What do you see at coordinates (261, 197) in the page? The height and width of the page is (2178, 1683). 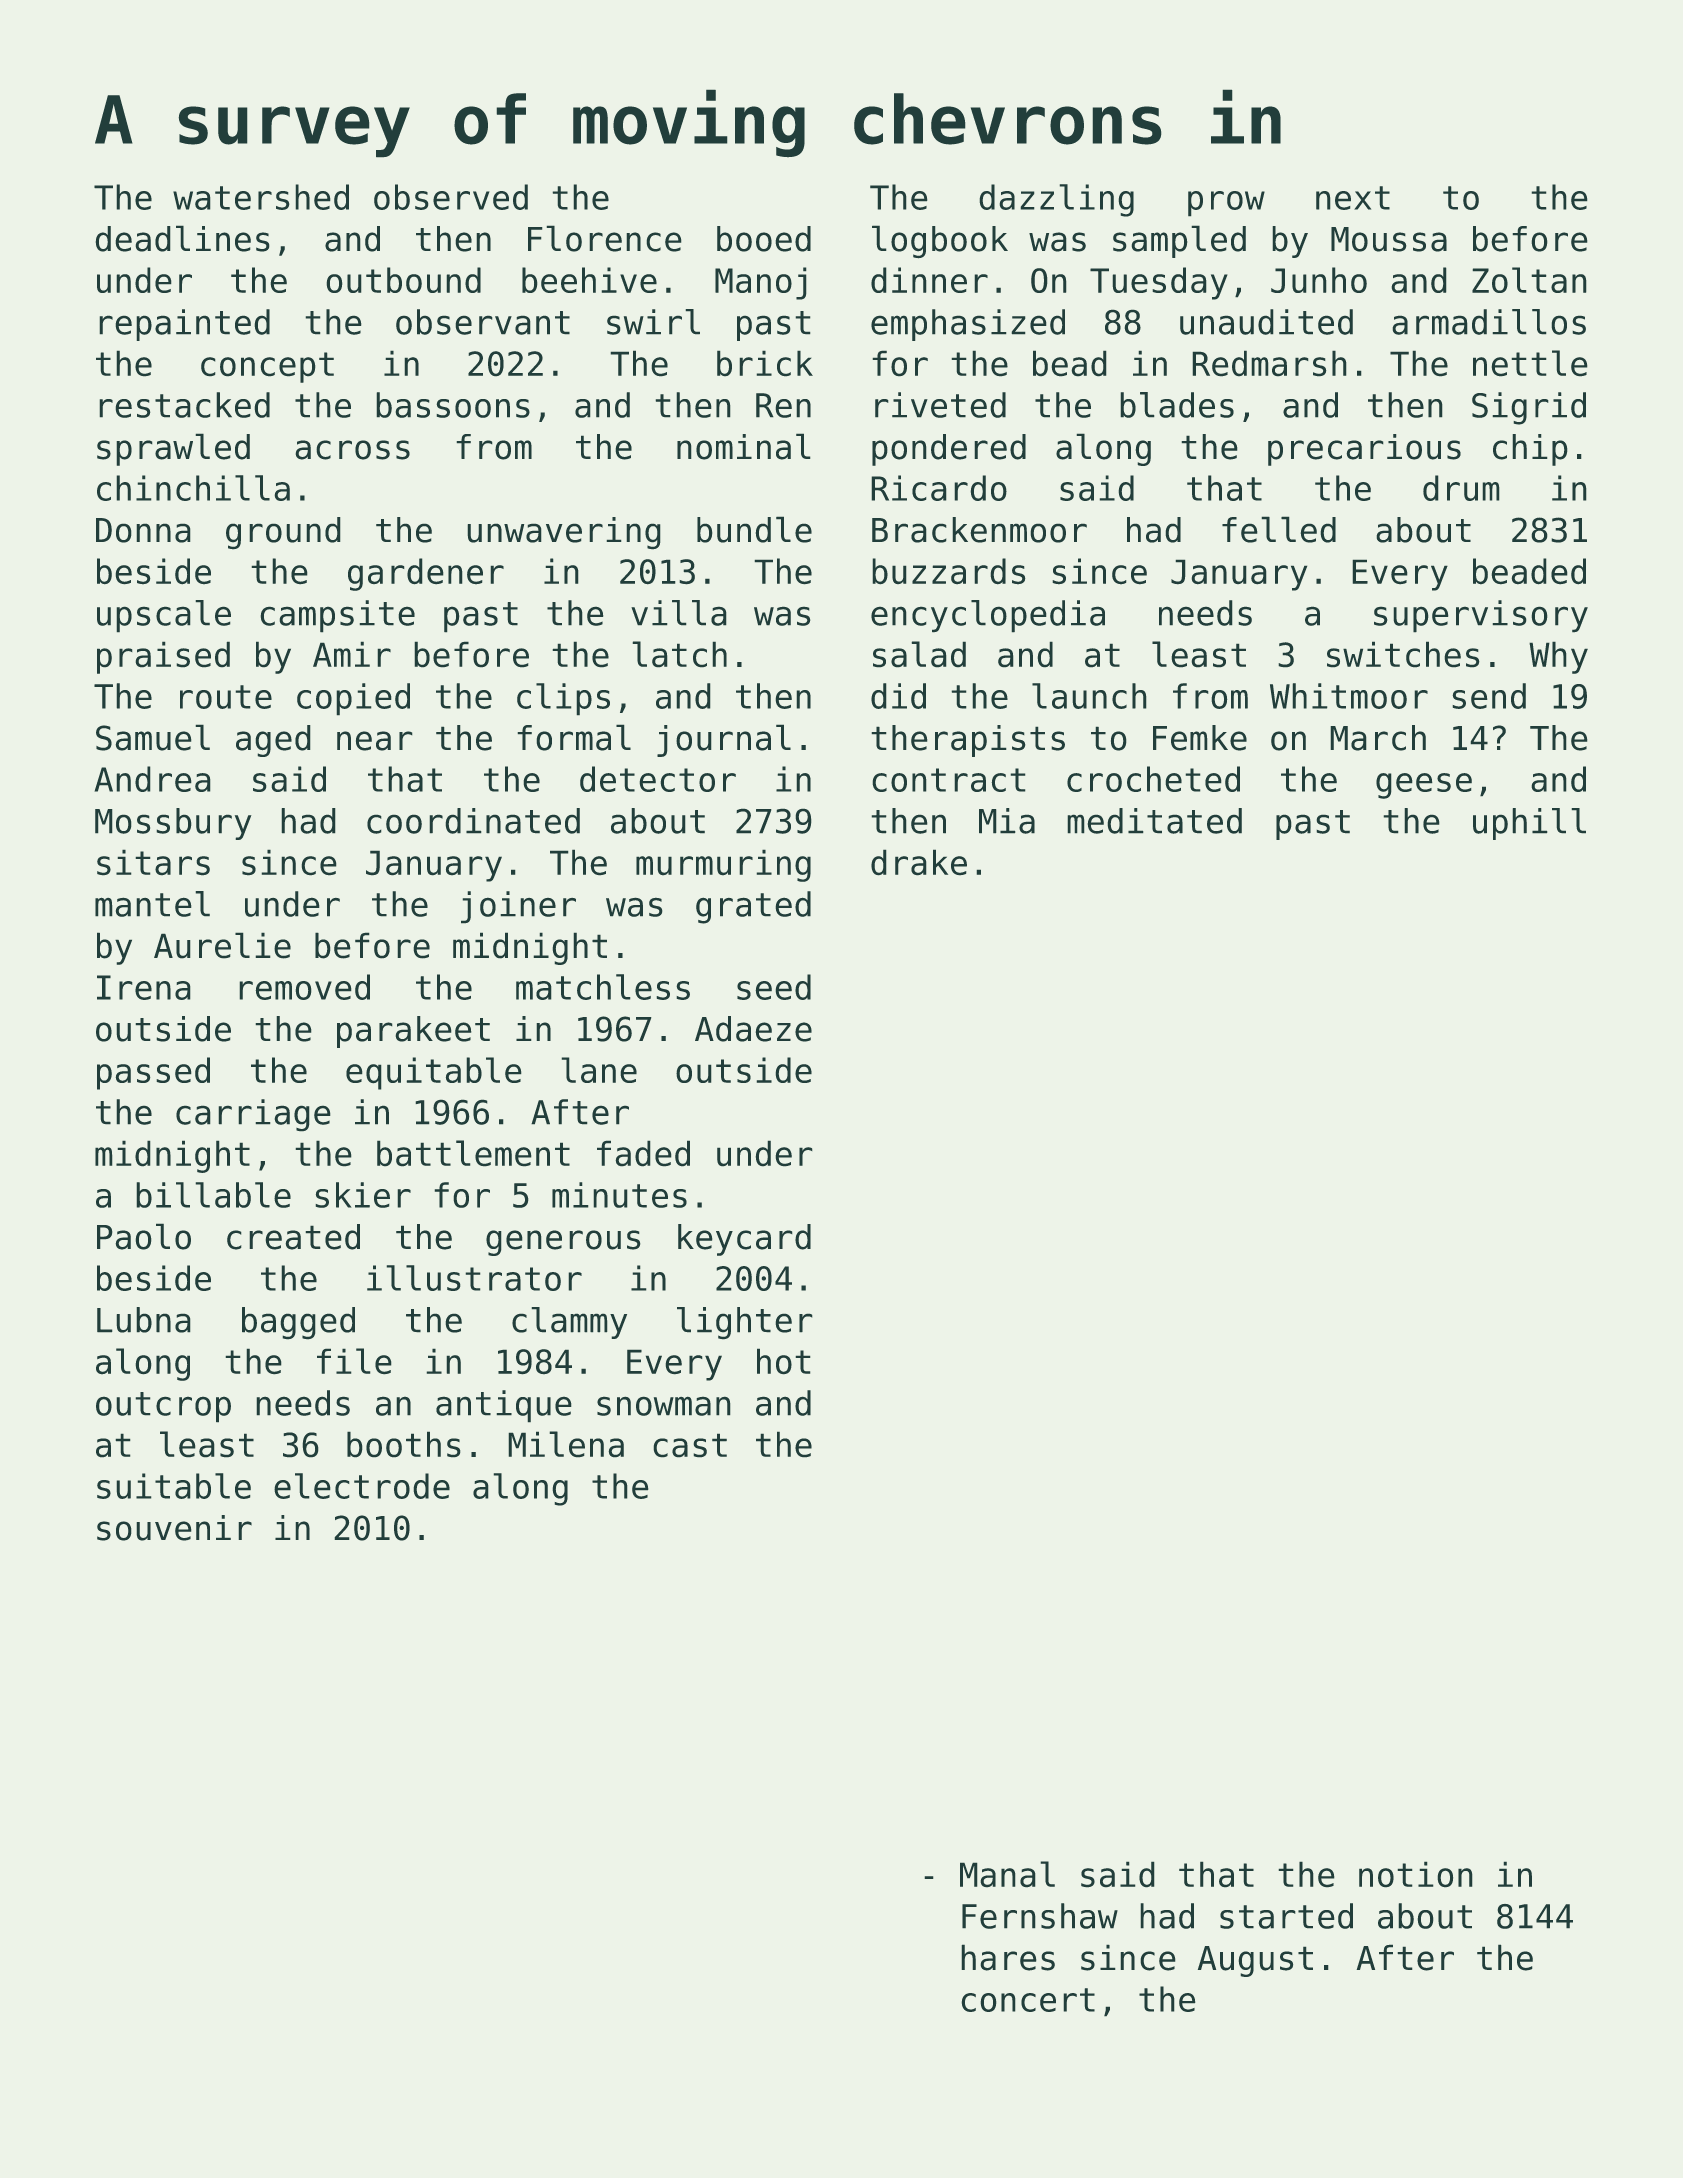 I see `watershed` at bounding box center [261, 197].
